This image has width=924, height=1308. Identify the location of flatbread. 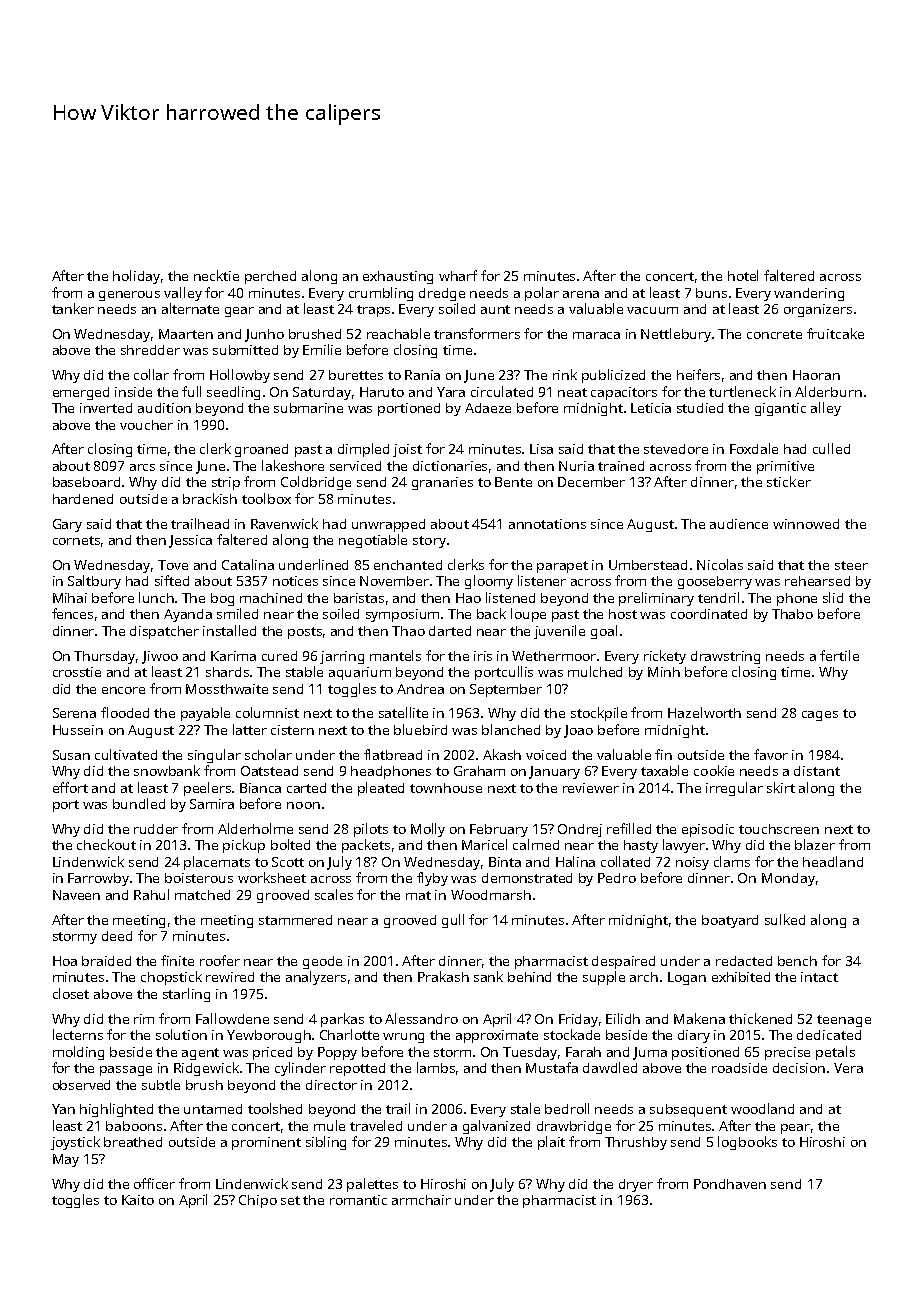
(393, 754).
